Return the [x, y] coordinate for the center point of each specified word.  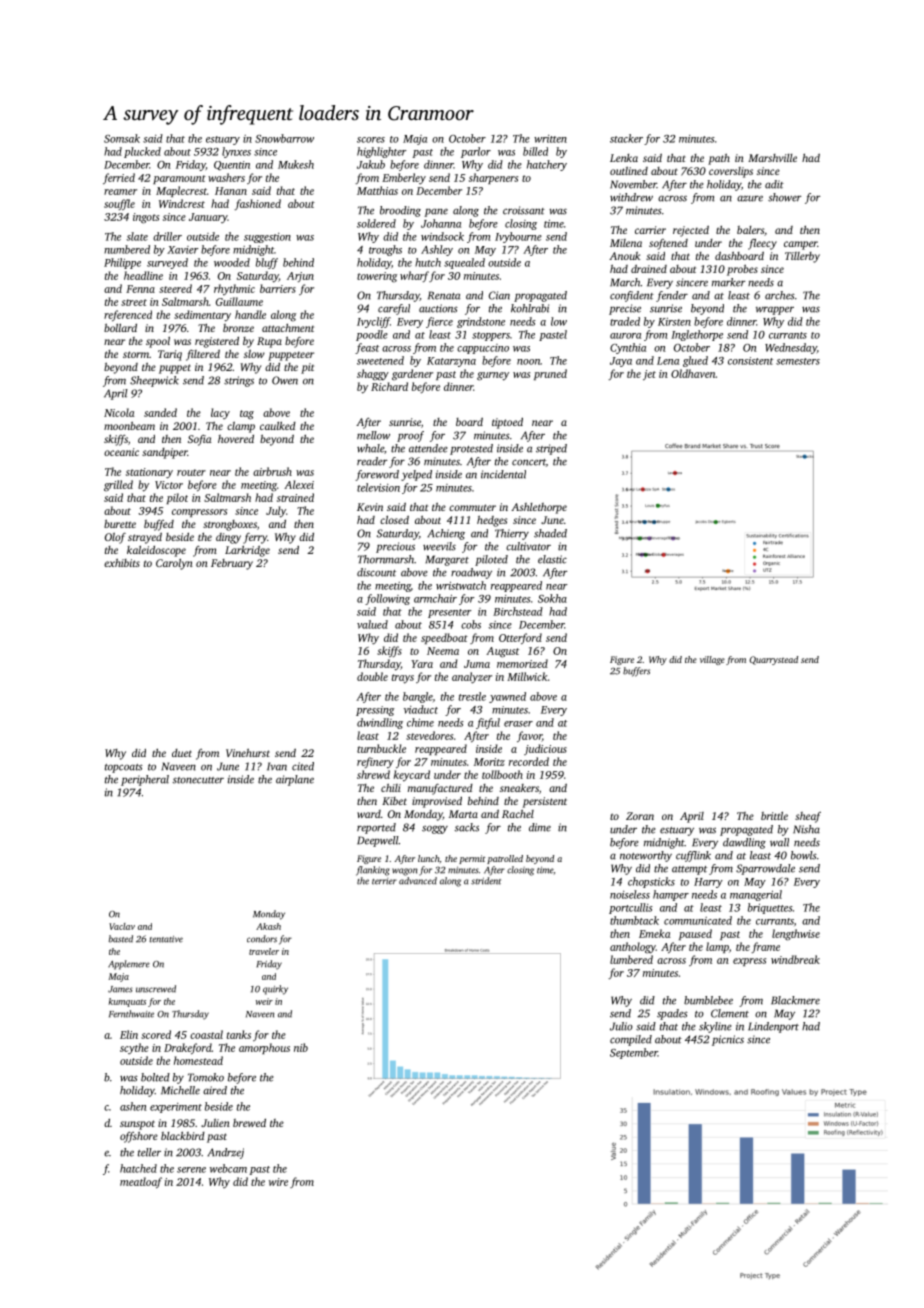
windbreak [795, 959]
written [550, 139]
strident [486, 881]
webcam [228, 1168]
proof [410, 436]
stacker [626, 138]
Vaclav [122, 926]
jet [649, 375]
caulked [278, 425]
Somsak [122, 138]
